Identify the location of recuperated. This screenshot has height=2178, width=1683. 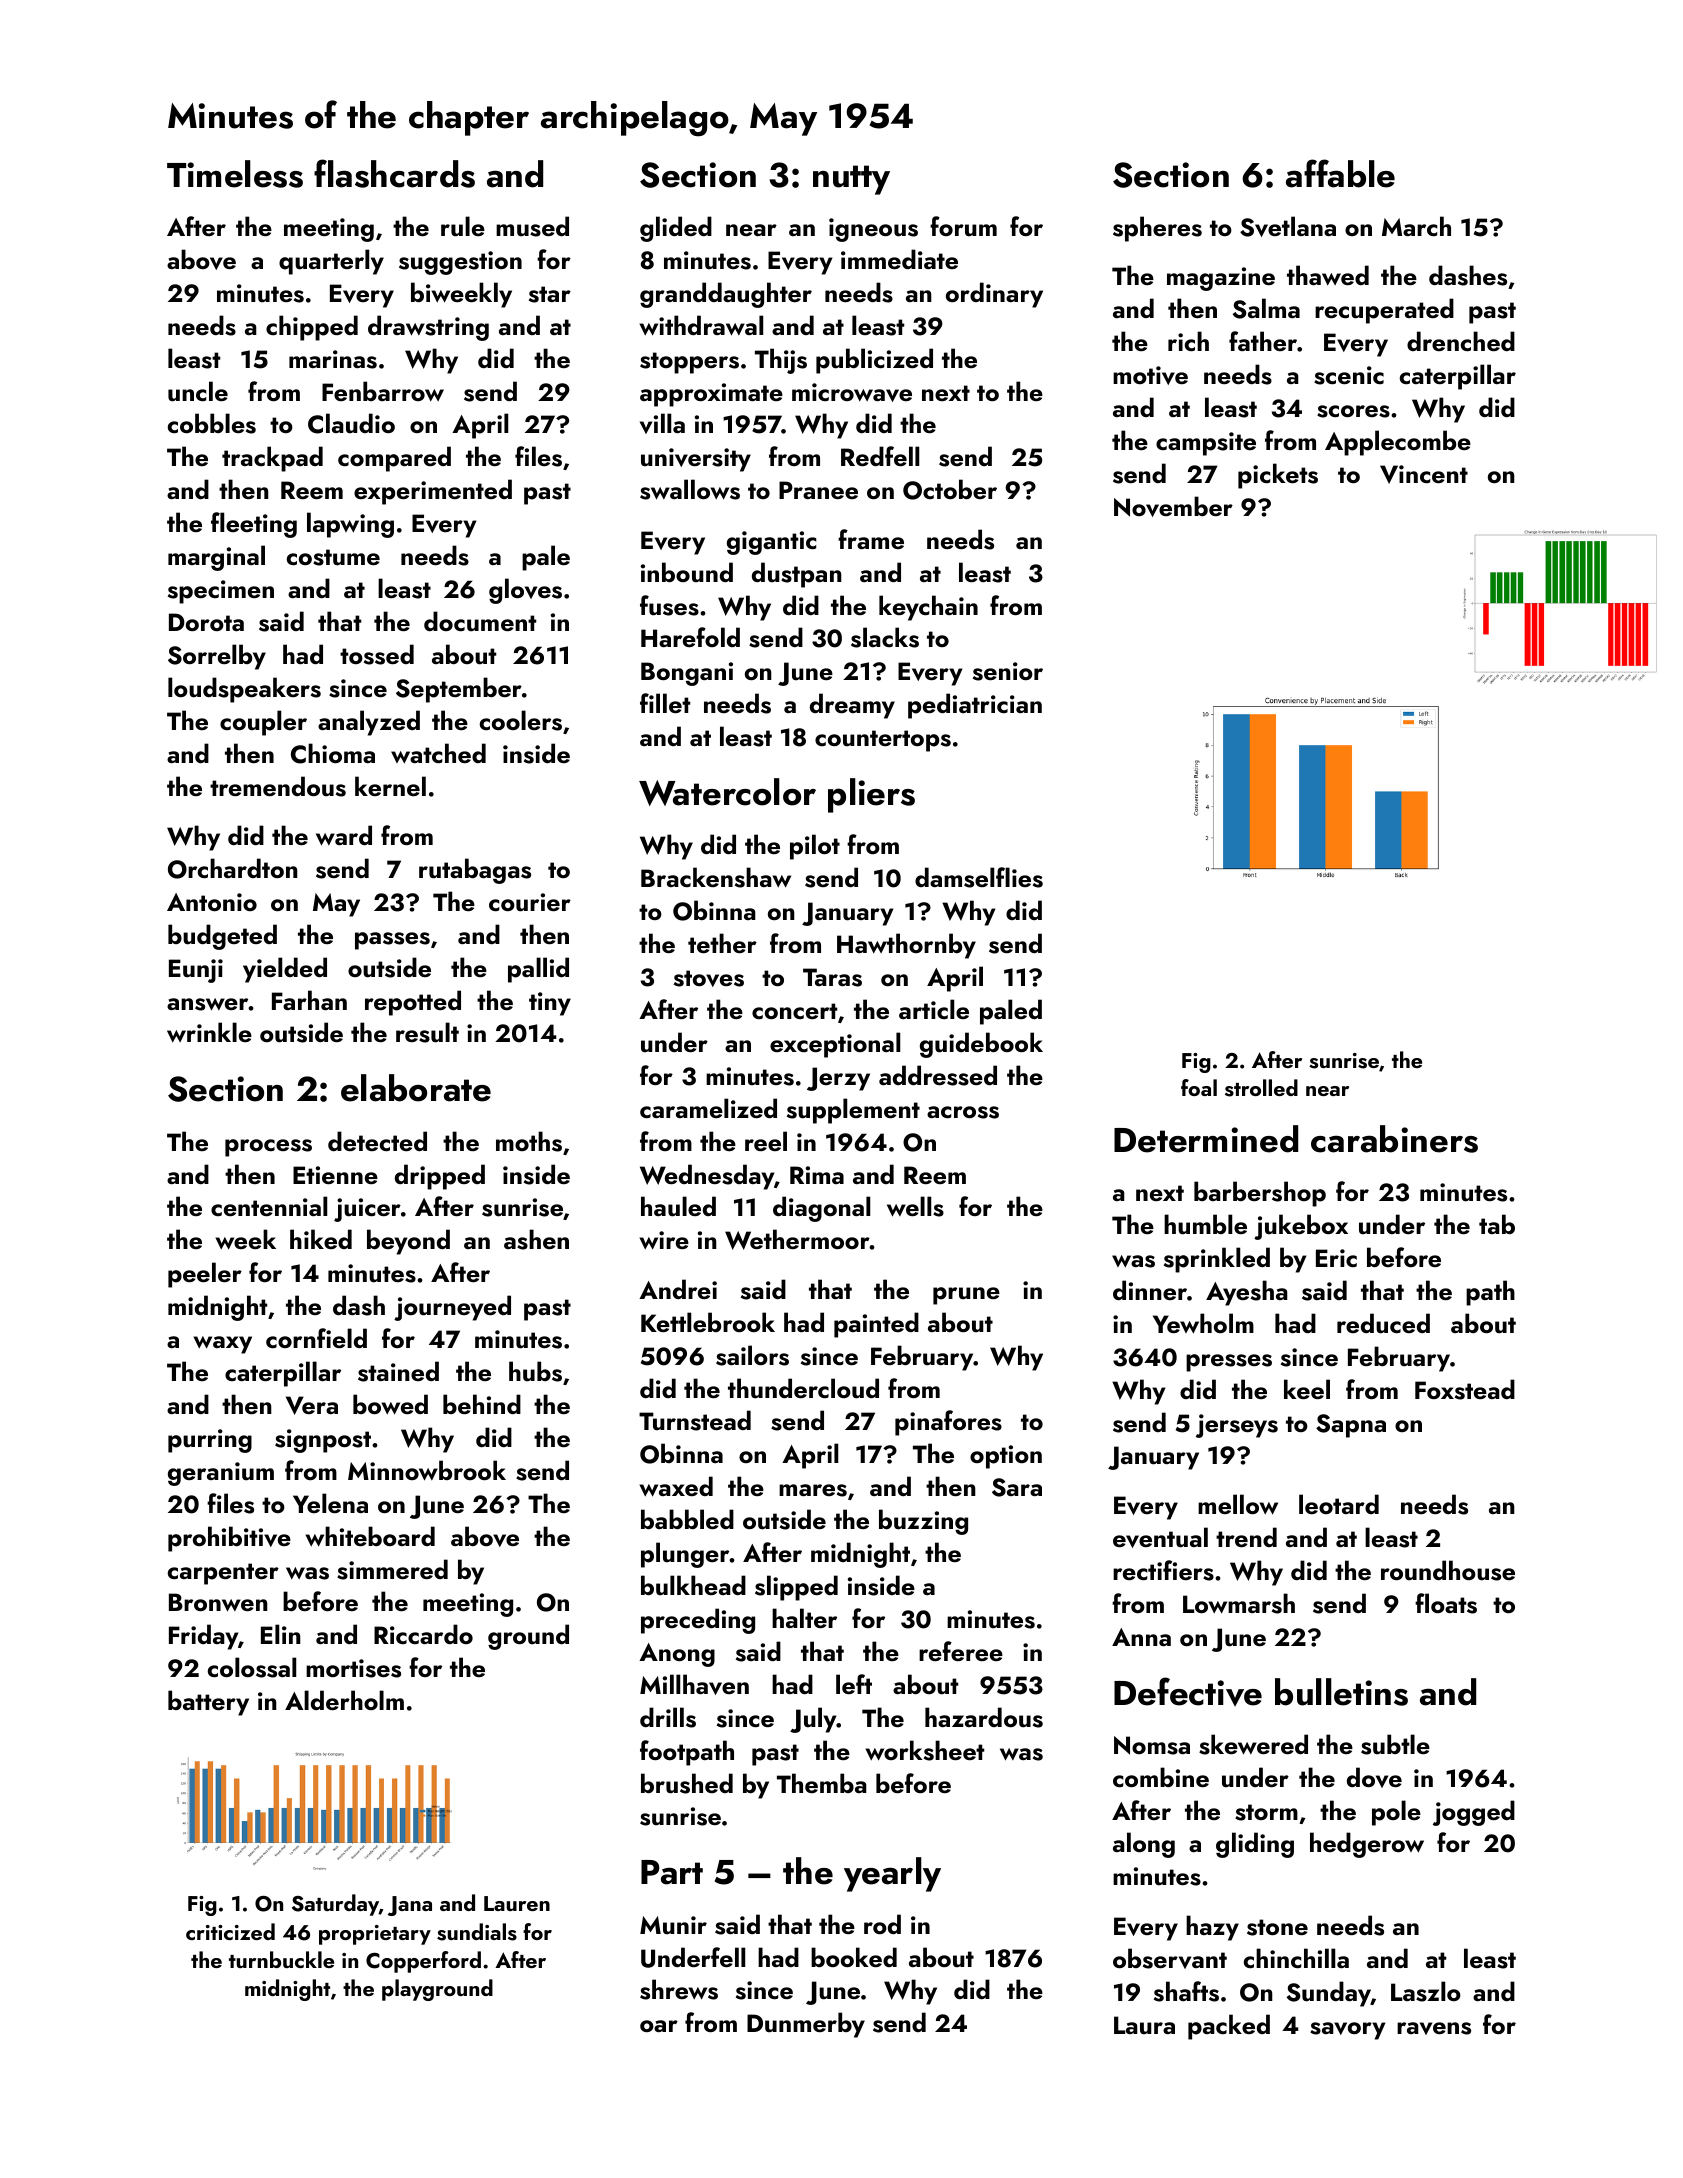
(1384, 311).
